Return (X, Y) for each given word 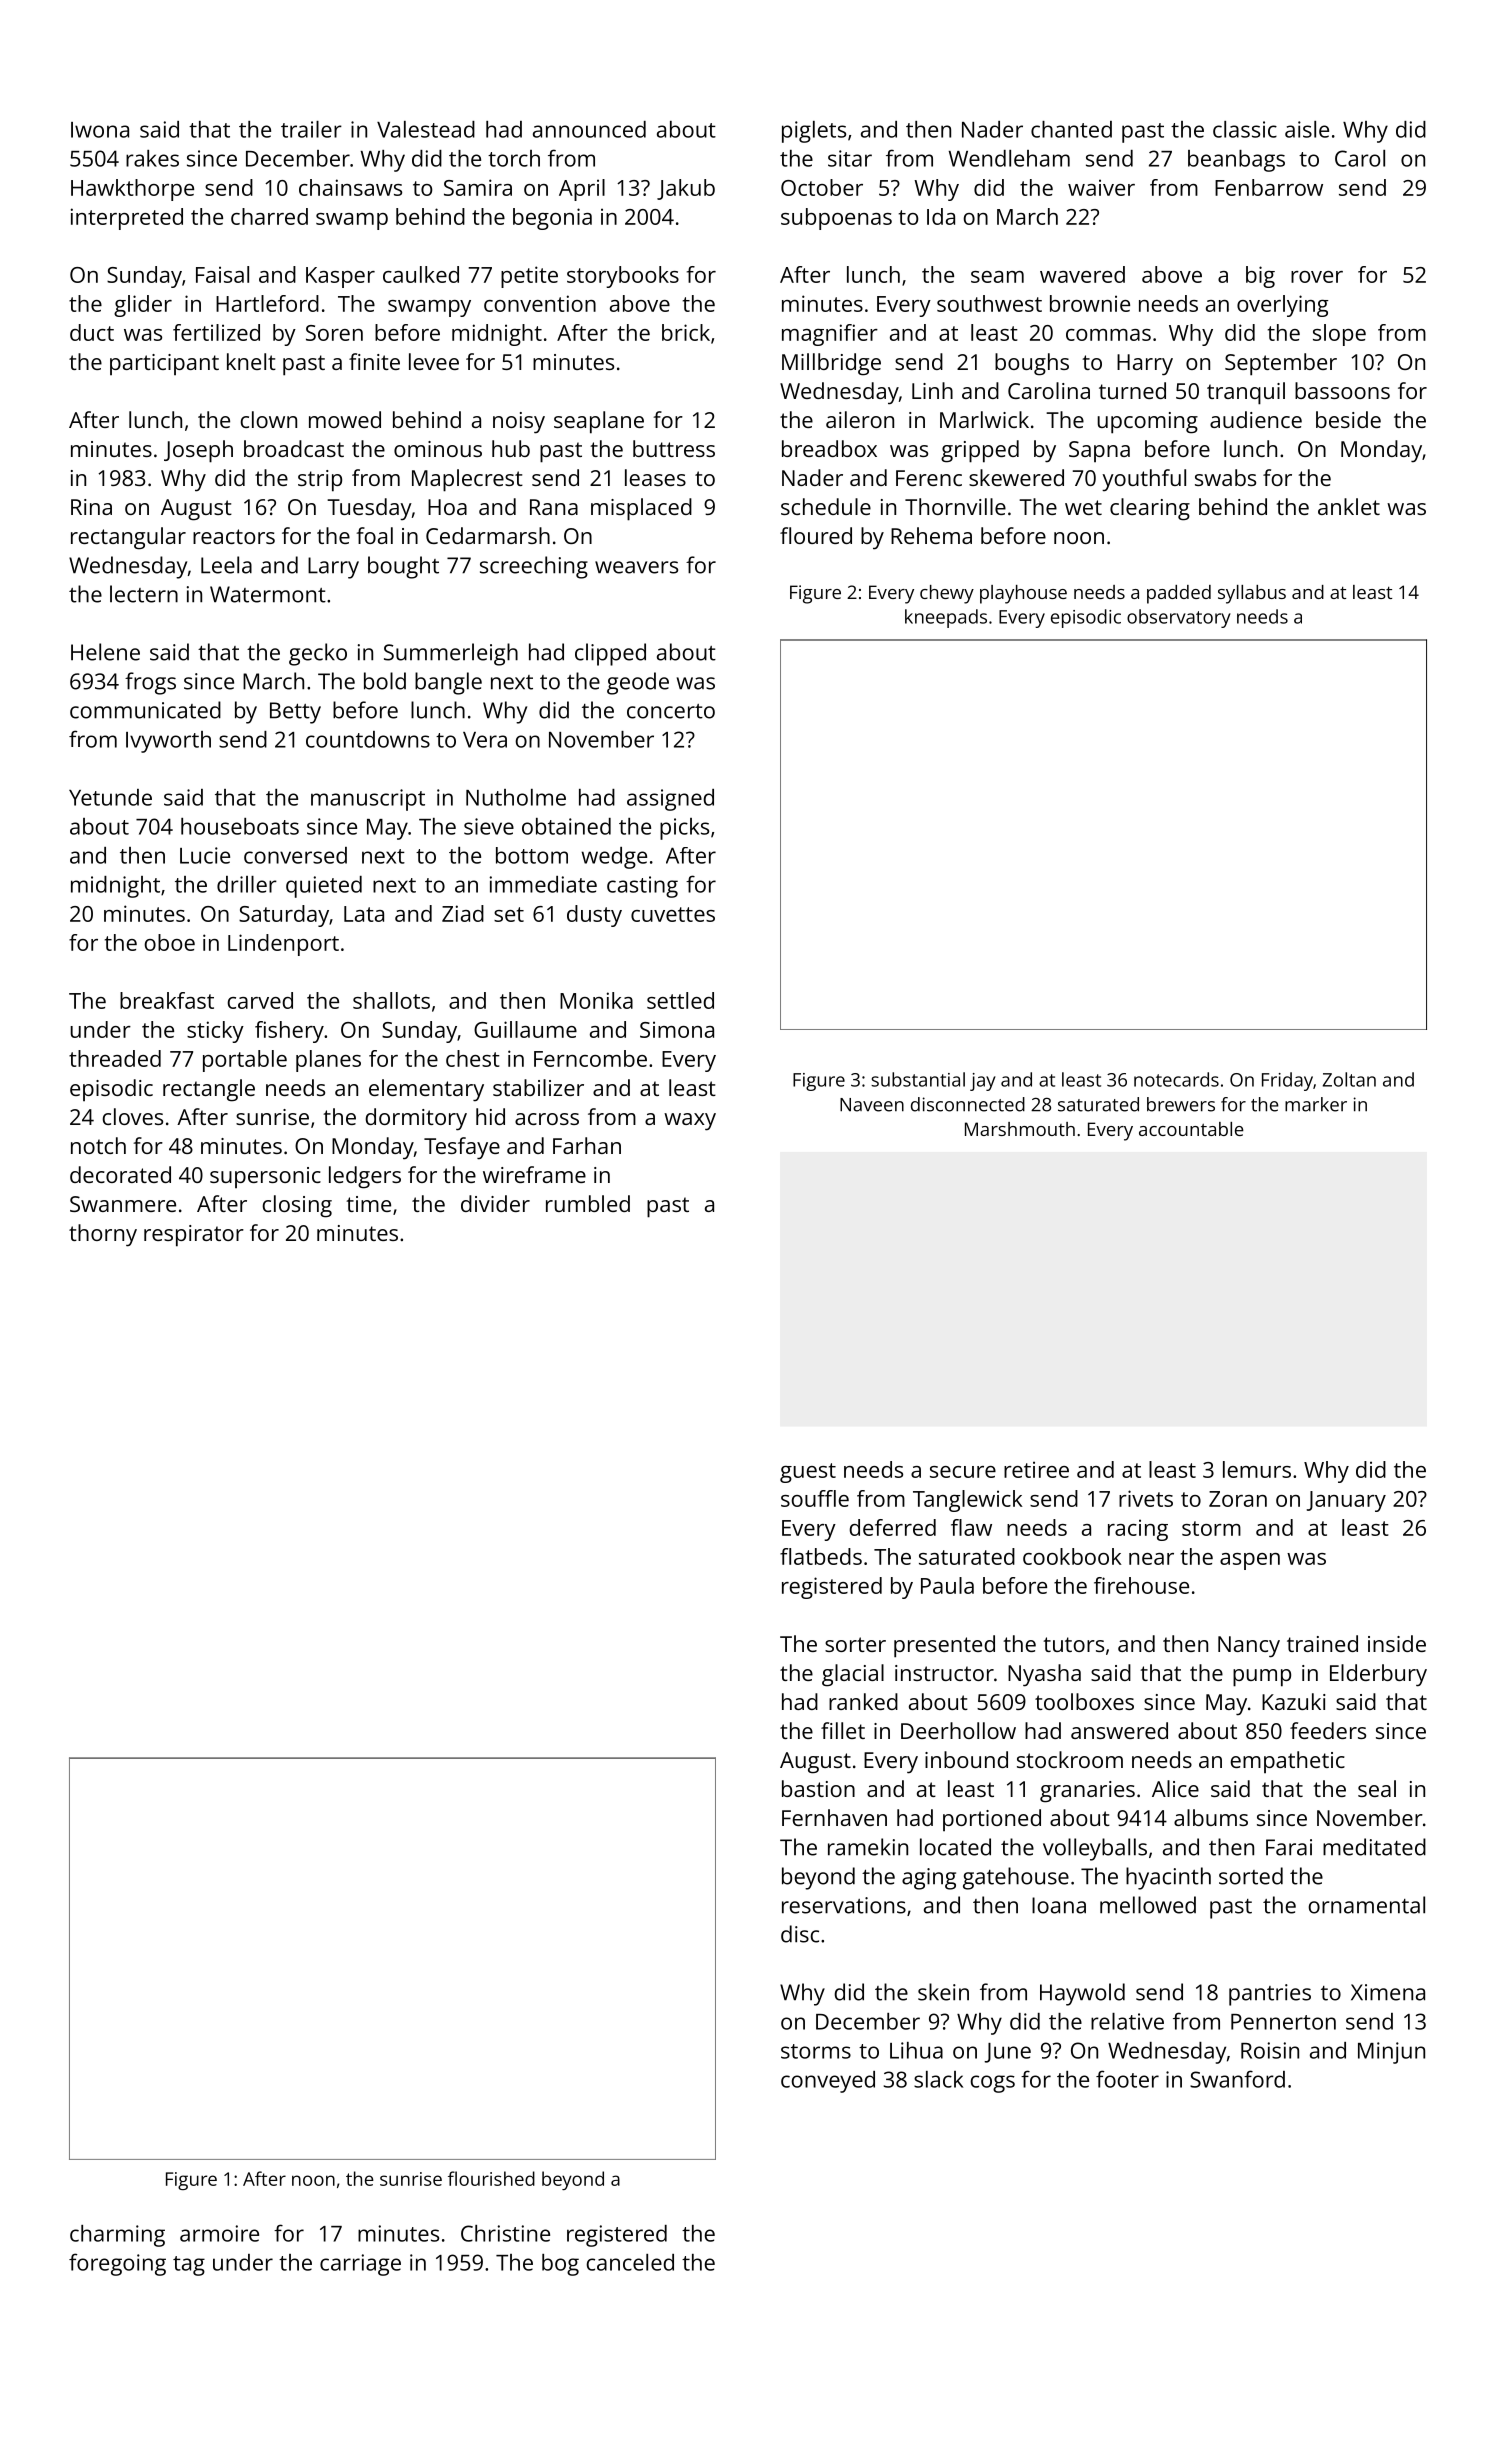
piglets (814, 132)
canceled (630, 2262)
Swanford (1237, 2079)
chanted (1071, 129)
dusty (594, 916)
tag (189, 2266)
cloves (133, 1116)
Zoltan (1349, 1079)
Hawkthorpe (132, 190)
